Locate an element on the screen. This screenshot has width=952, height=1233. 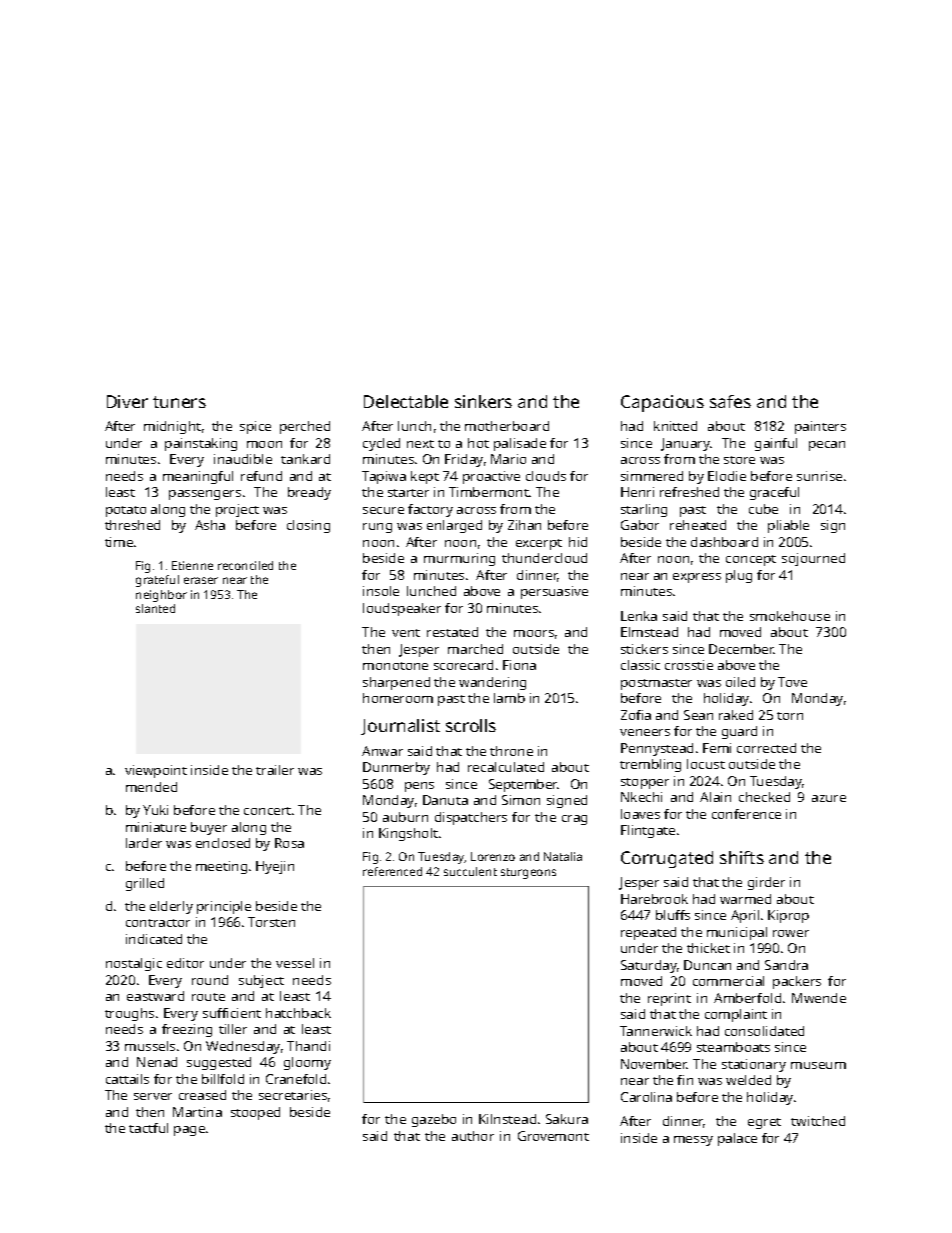
palace is located at coordinates (737, 1139).
